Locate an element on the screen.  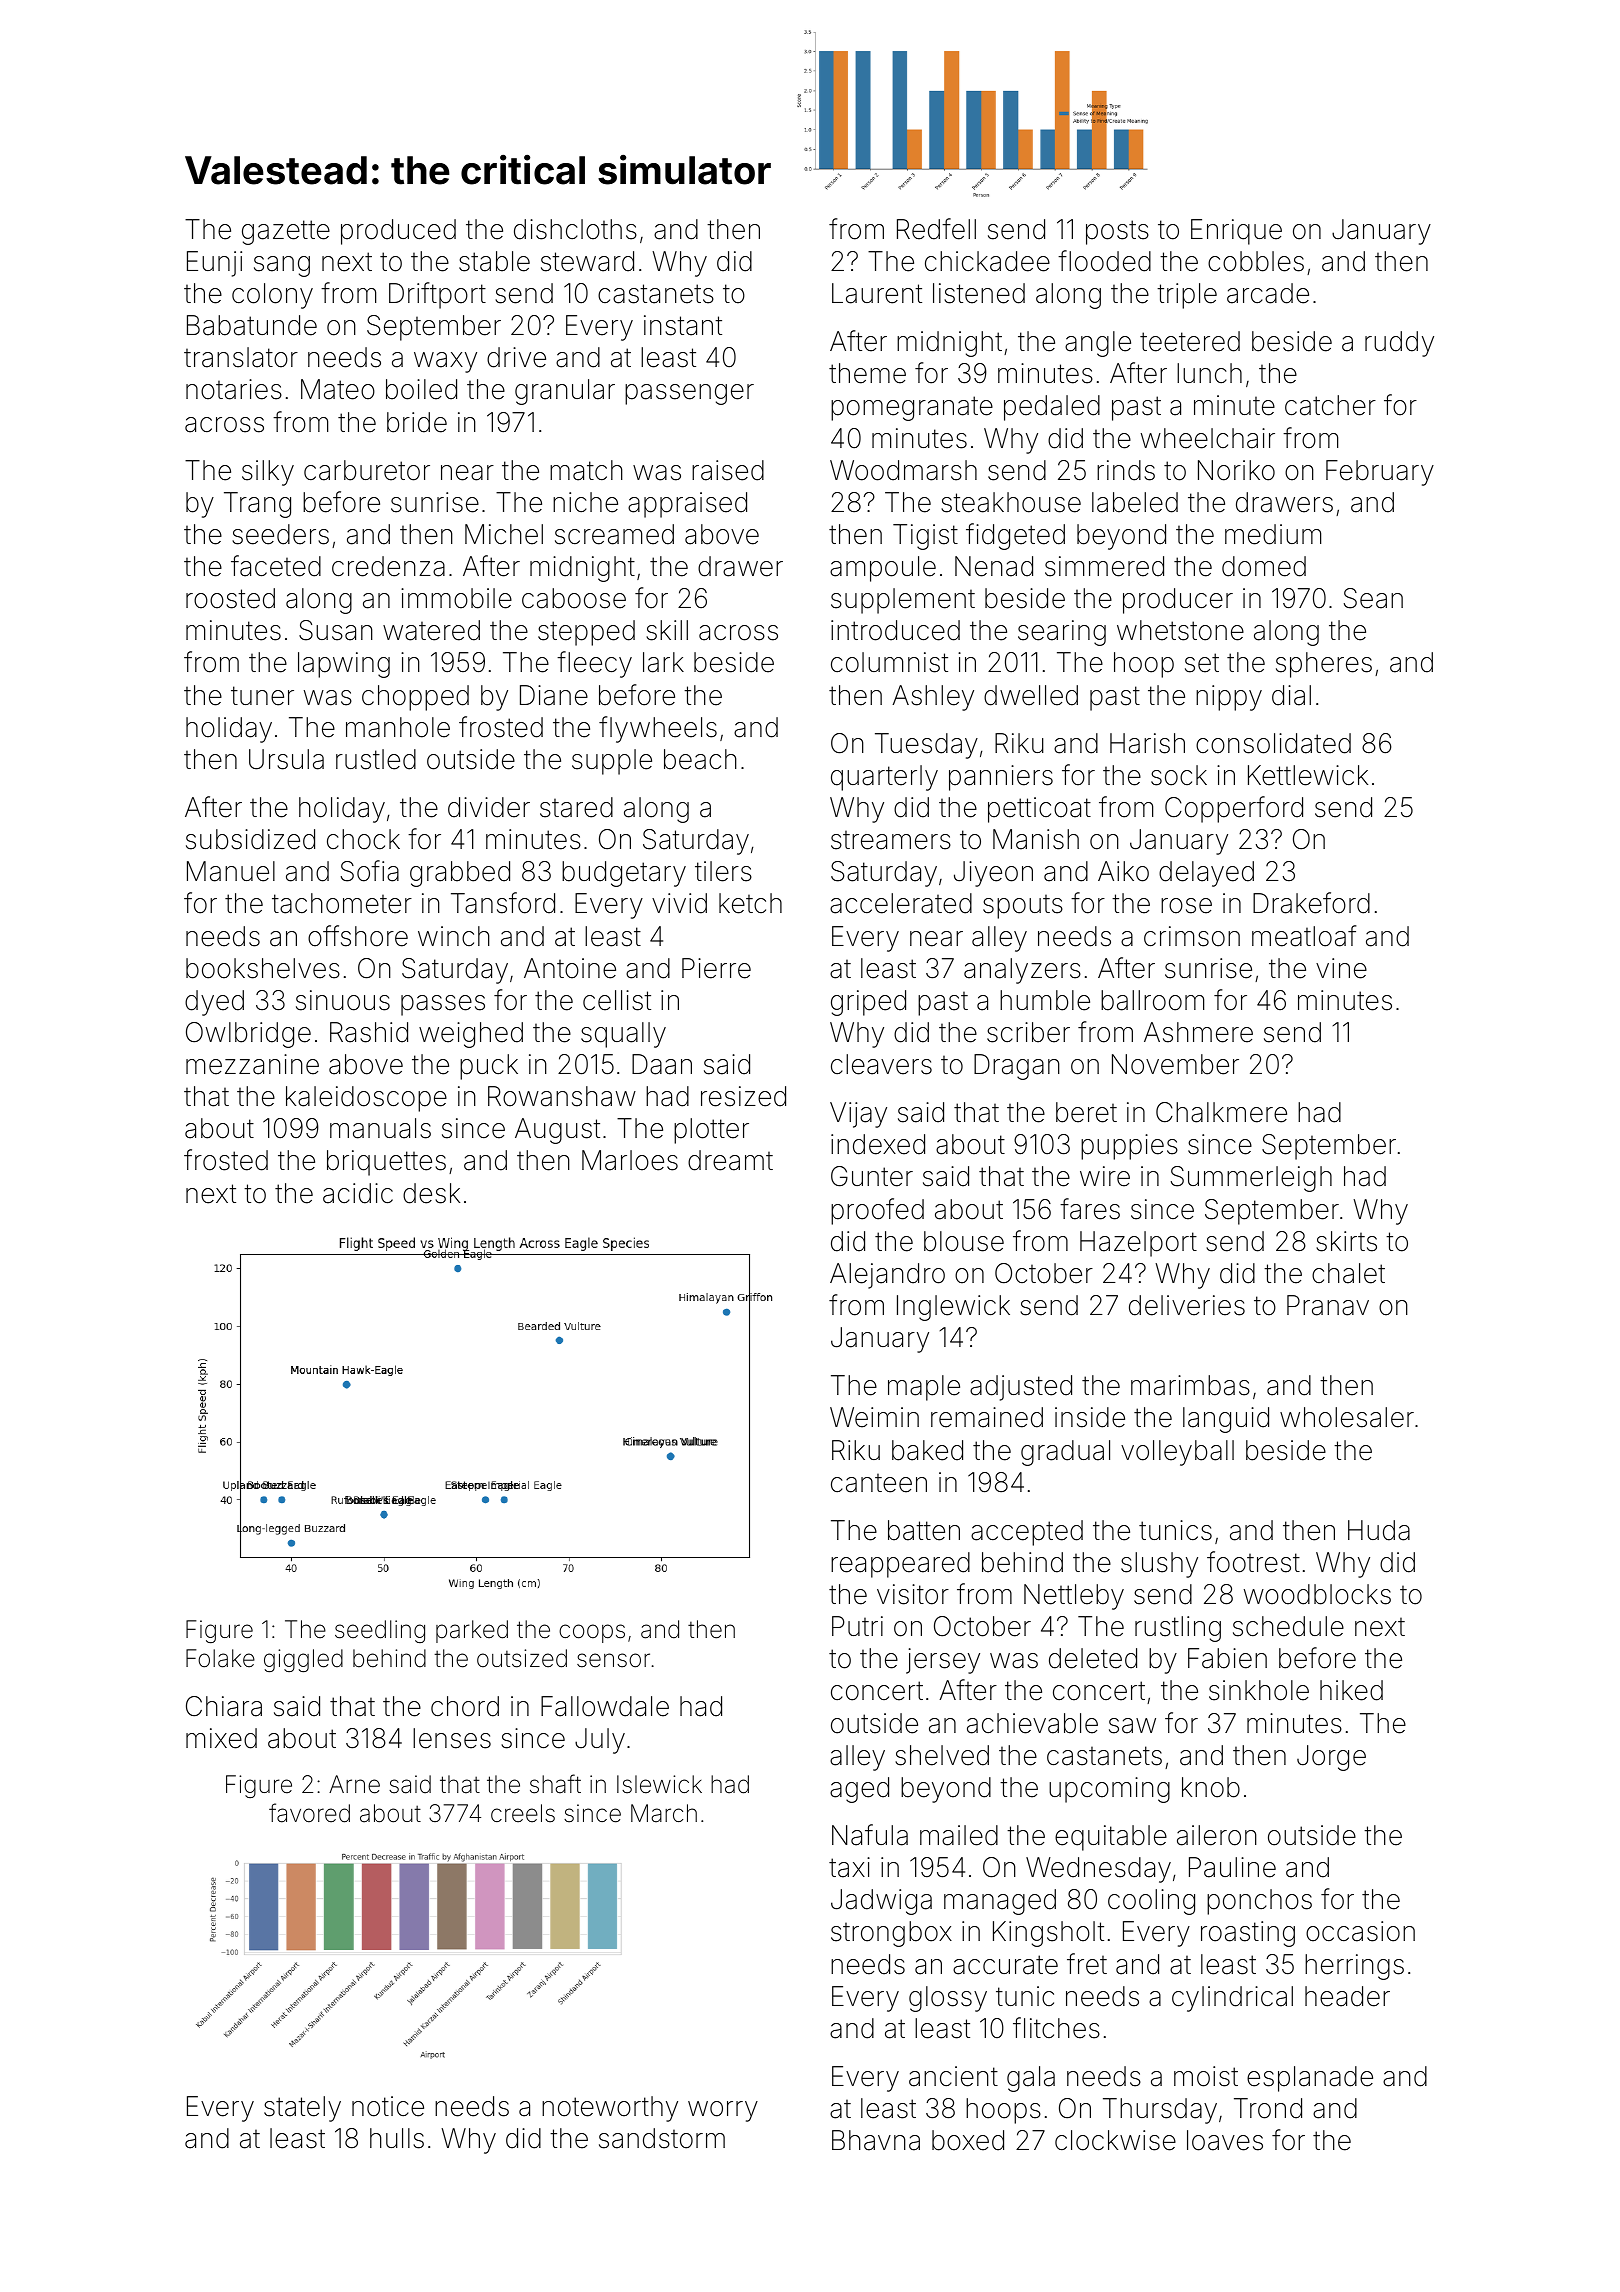
saw is located at coordinates (1132, 1726).
